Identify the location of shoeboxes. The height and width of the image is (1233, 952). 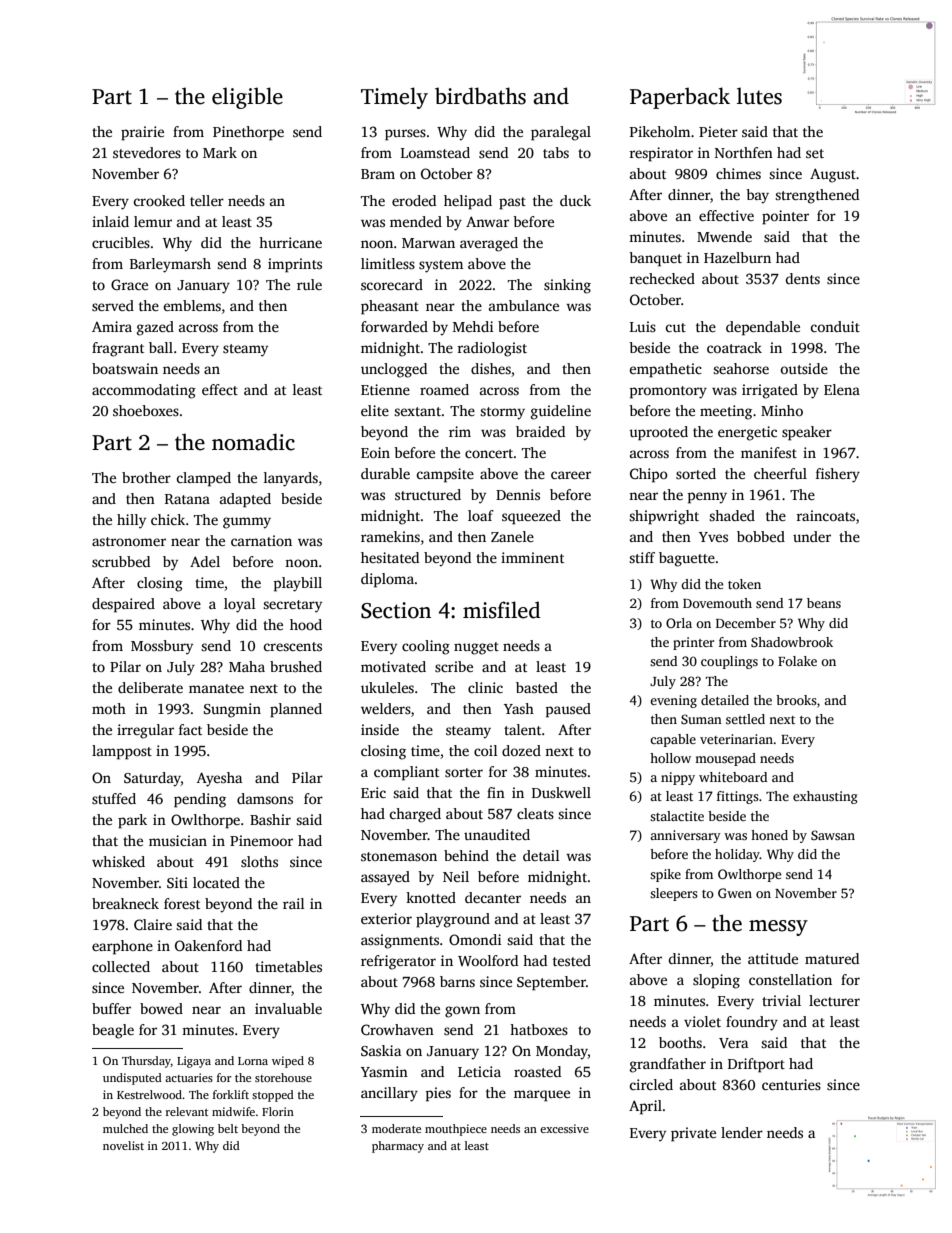
(146, 410).
